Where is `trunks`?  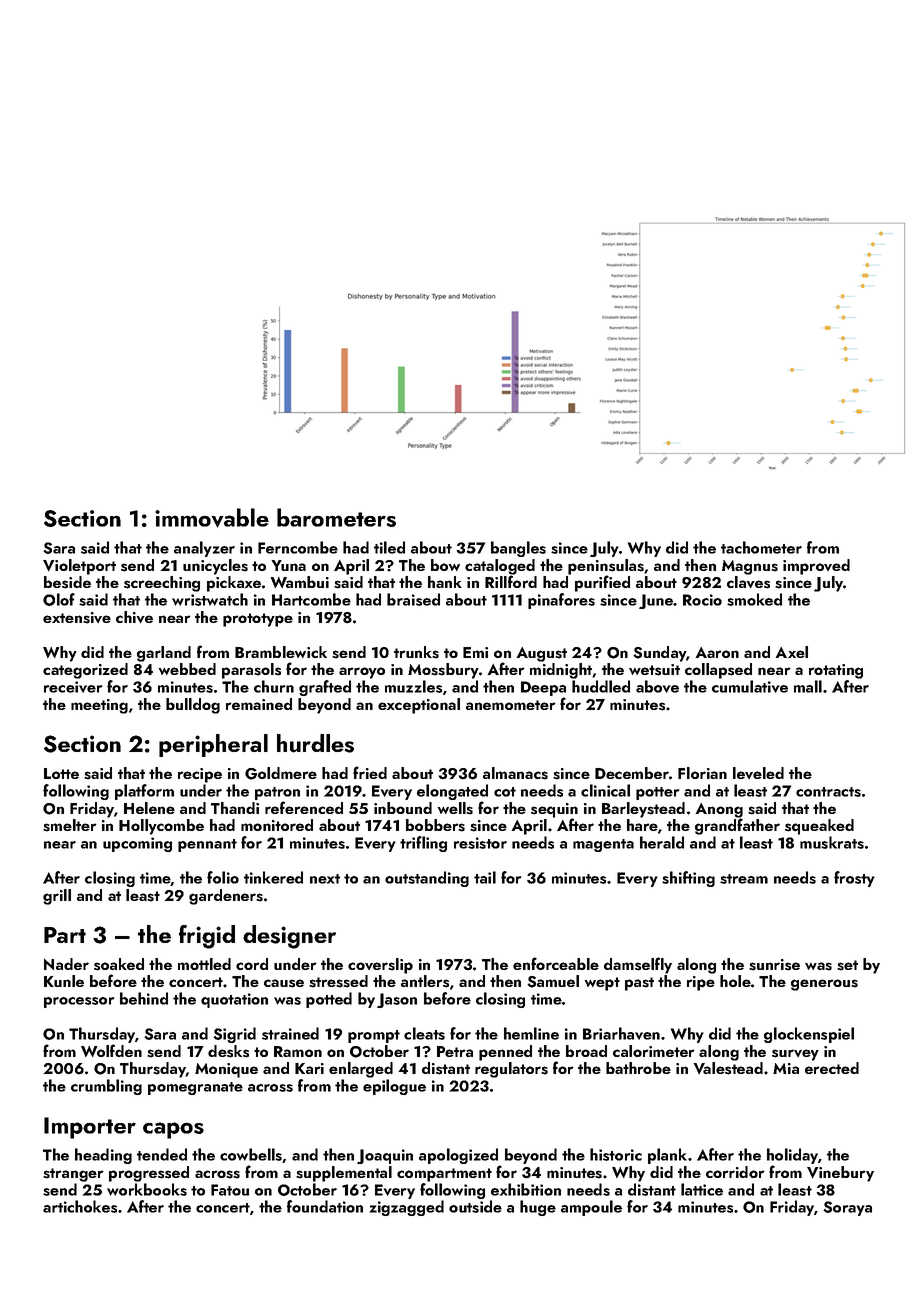
trunks is located at coordinates (416, 652).
